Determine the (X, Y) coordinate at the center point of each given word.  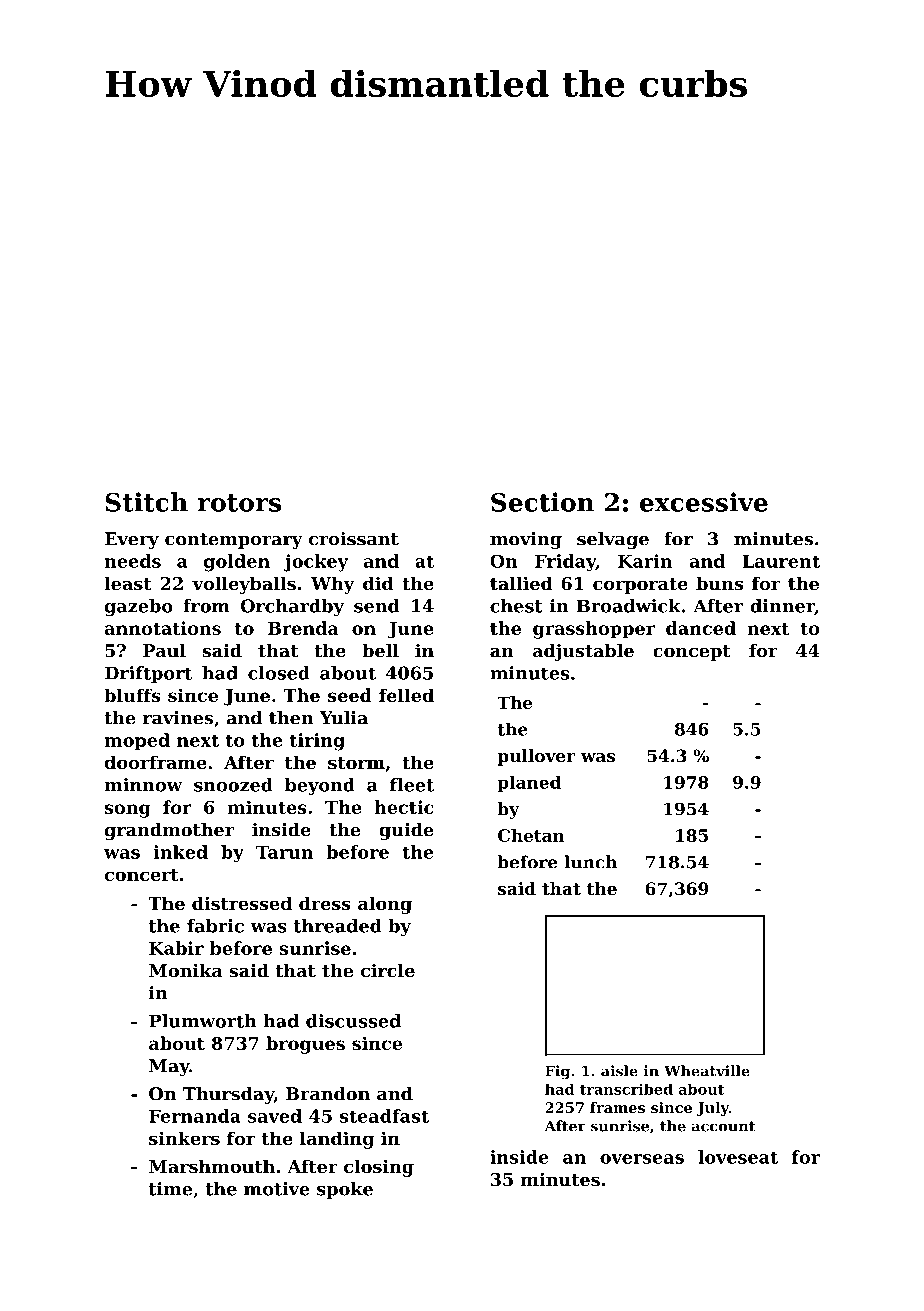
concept (692, 653)
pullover (536, 757)
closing (379, 1168)
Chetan (531, 835)
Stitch (146, 502)
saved (275, 1116)
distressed (242, 903)
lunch (590, 862)
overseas (642, 1159)
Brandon (328, 1094)
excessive (704, 502)
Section (542, 502)
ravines (178, 718)
